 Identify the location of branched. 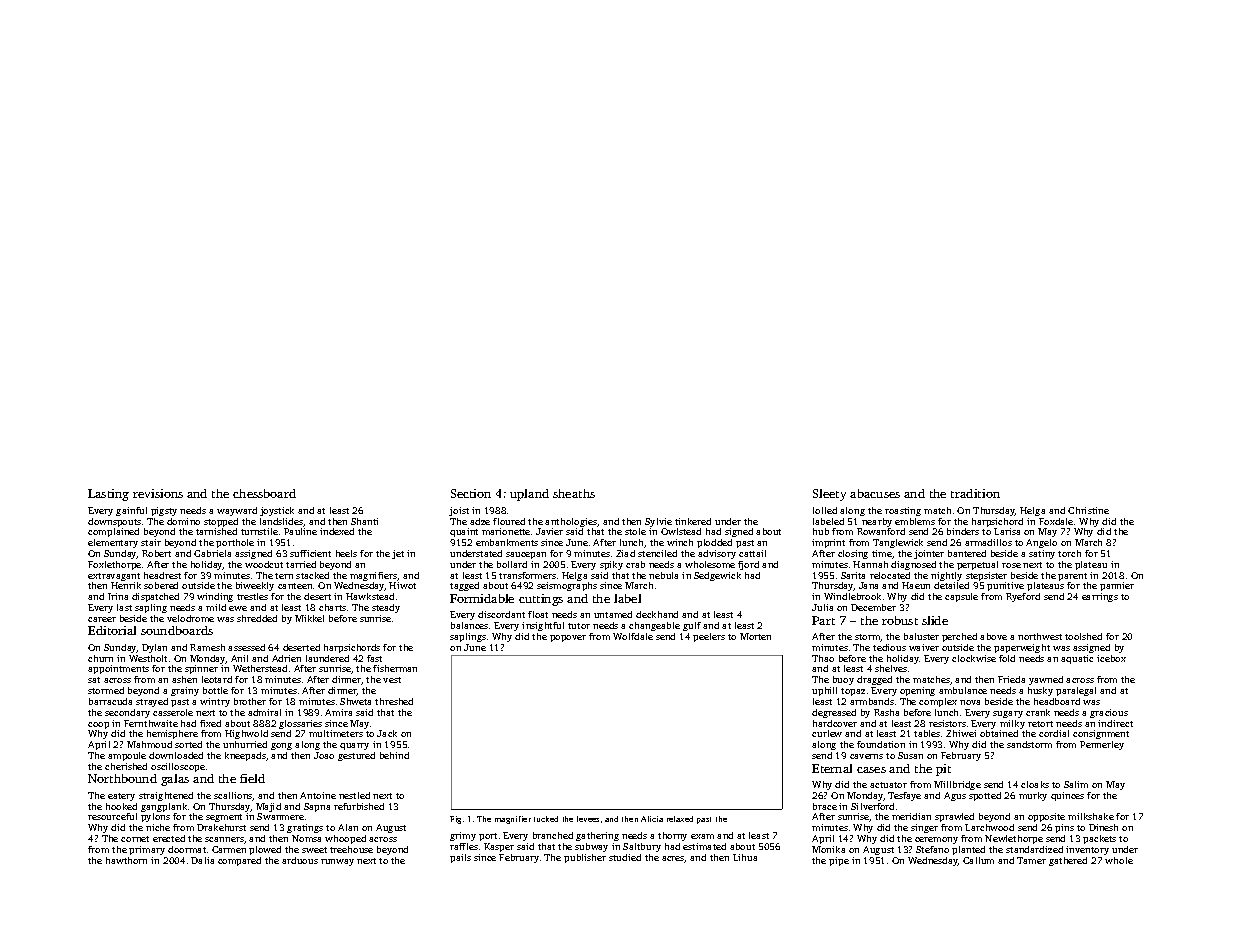
(553, 835).
